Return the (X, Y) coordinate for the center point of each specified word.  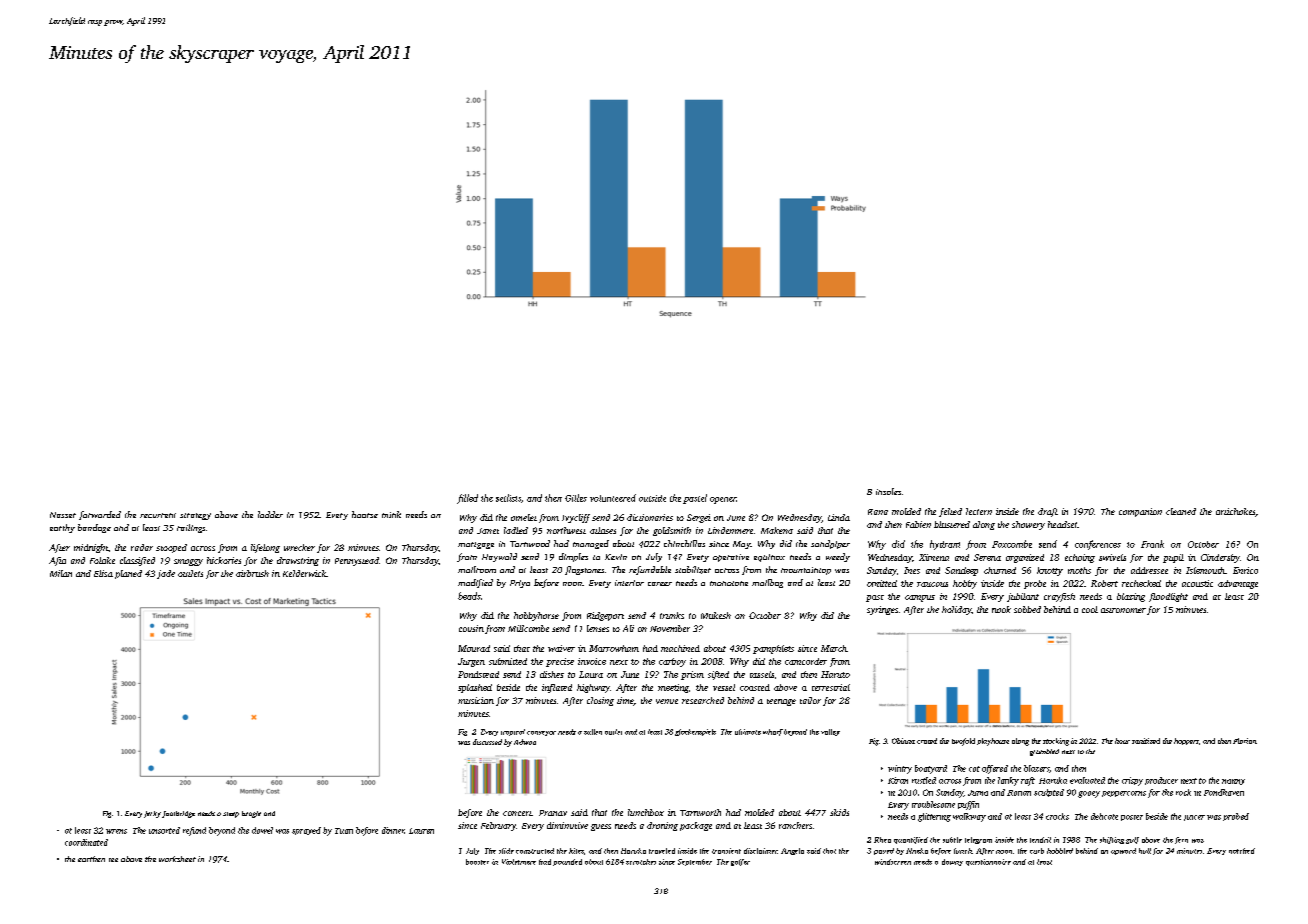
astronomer (1123, 610)
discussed (487, 742)
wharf (773, 732)
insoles (888, 491)
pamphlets (773, 649)
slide (506, 851)
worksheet (177, 859)
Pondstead (478, 674)
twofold (963, 742)
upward (1123, 851)
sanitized (1146, 741)
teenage (781, 702)
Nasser (63, 515)
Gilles (576, 498)
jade (166, 574)
